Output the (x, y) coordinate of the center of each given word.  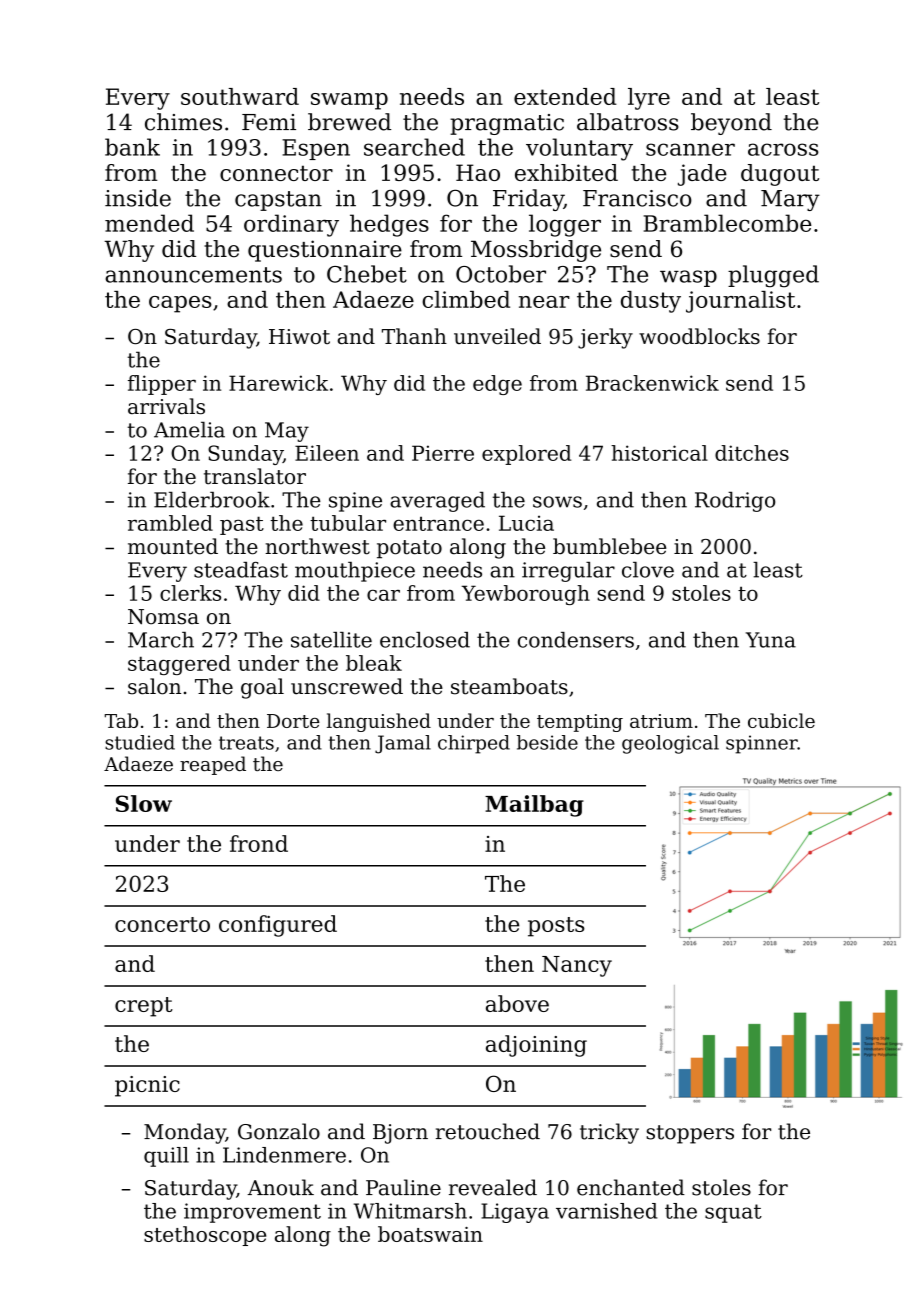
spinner (762, 744)
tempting (580, 723)
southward (240, 96)
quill (166, 1157)
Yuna (771, 640)
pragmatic (507, 124)
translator (255, 476)
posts (556, 927)
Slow (144, 803)
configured (278, 926)
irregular (568, 572)
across (783, 149)
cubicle (781, 720)
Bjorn (400, 1134)
